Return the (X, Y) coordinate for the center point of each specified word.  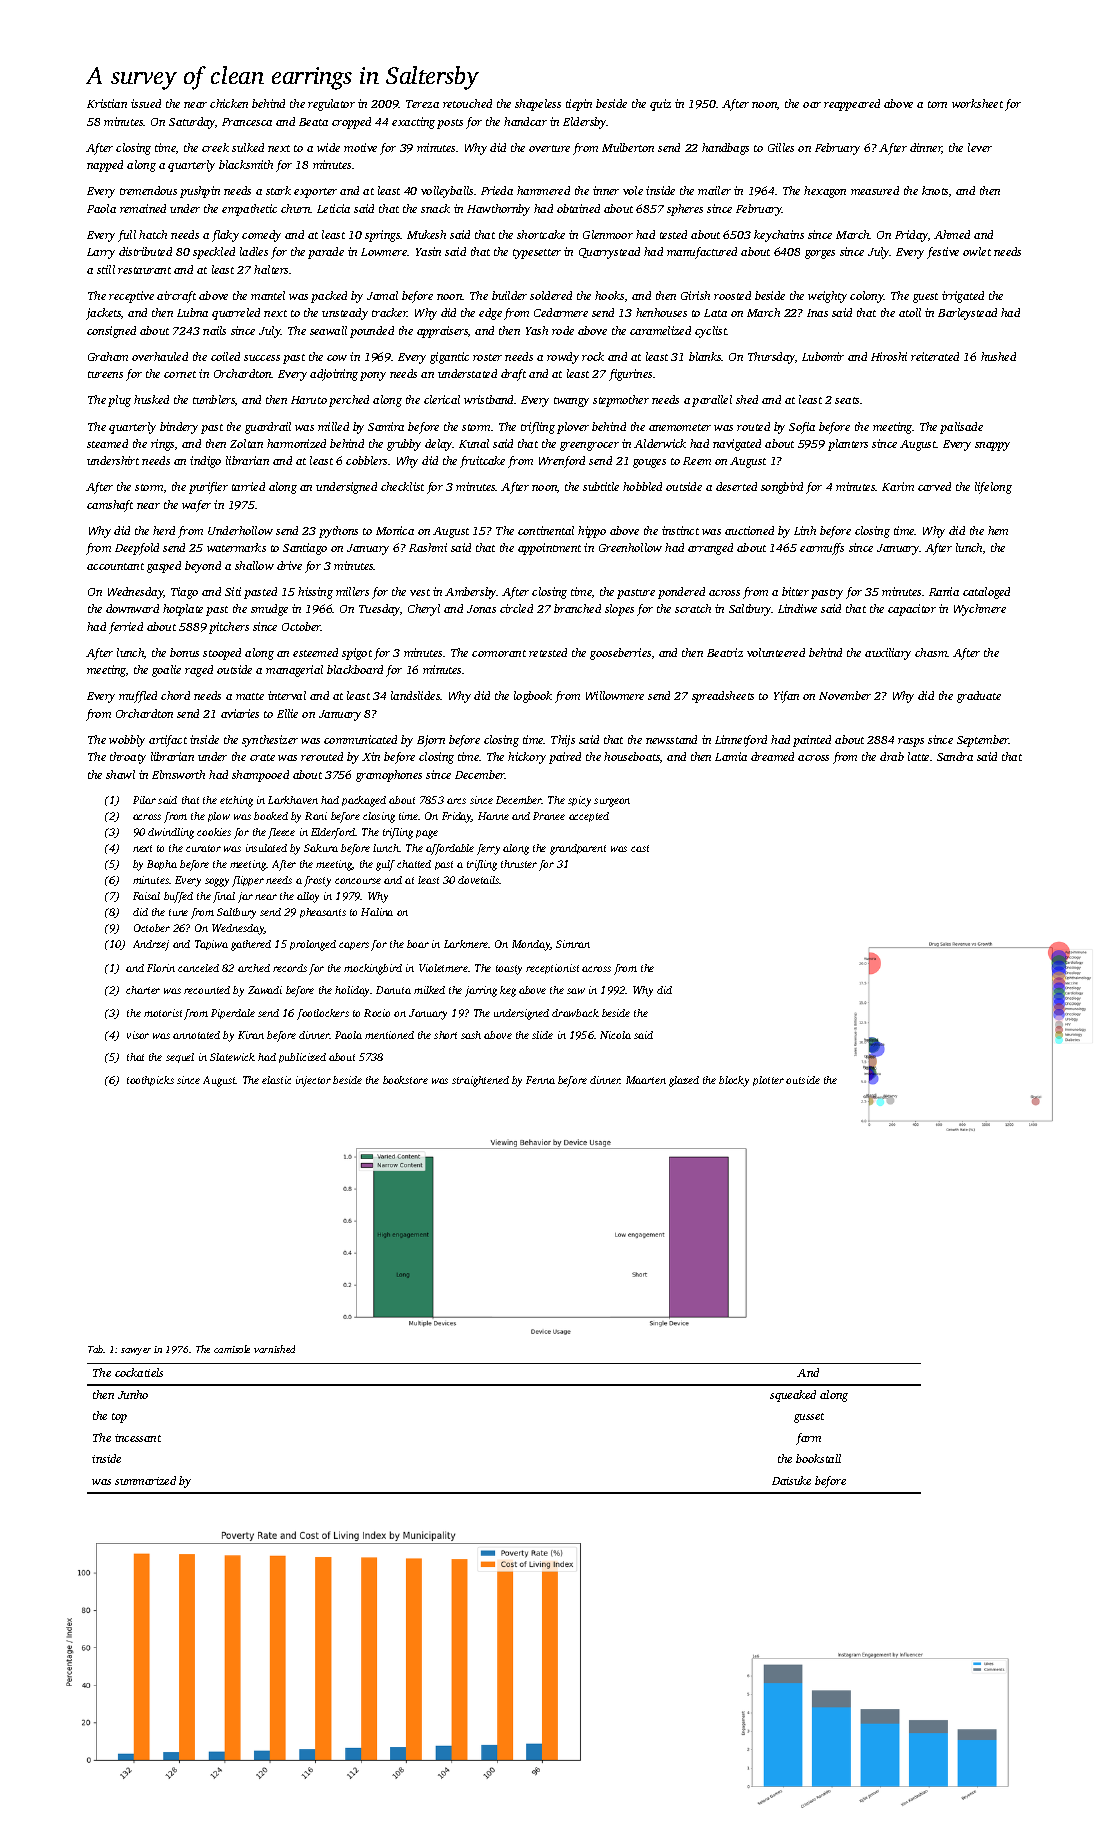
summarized (145, 1480)
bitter (795, 591)
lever (980, 147)
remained (143, 208)
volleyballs (447, 192)
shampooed (260, 776)
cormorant (499, 653)
